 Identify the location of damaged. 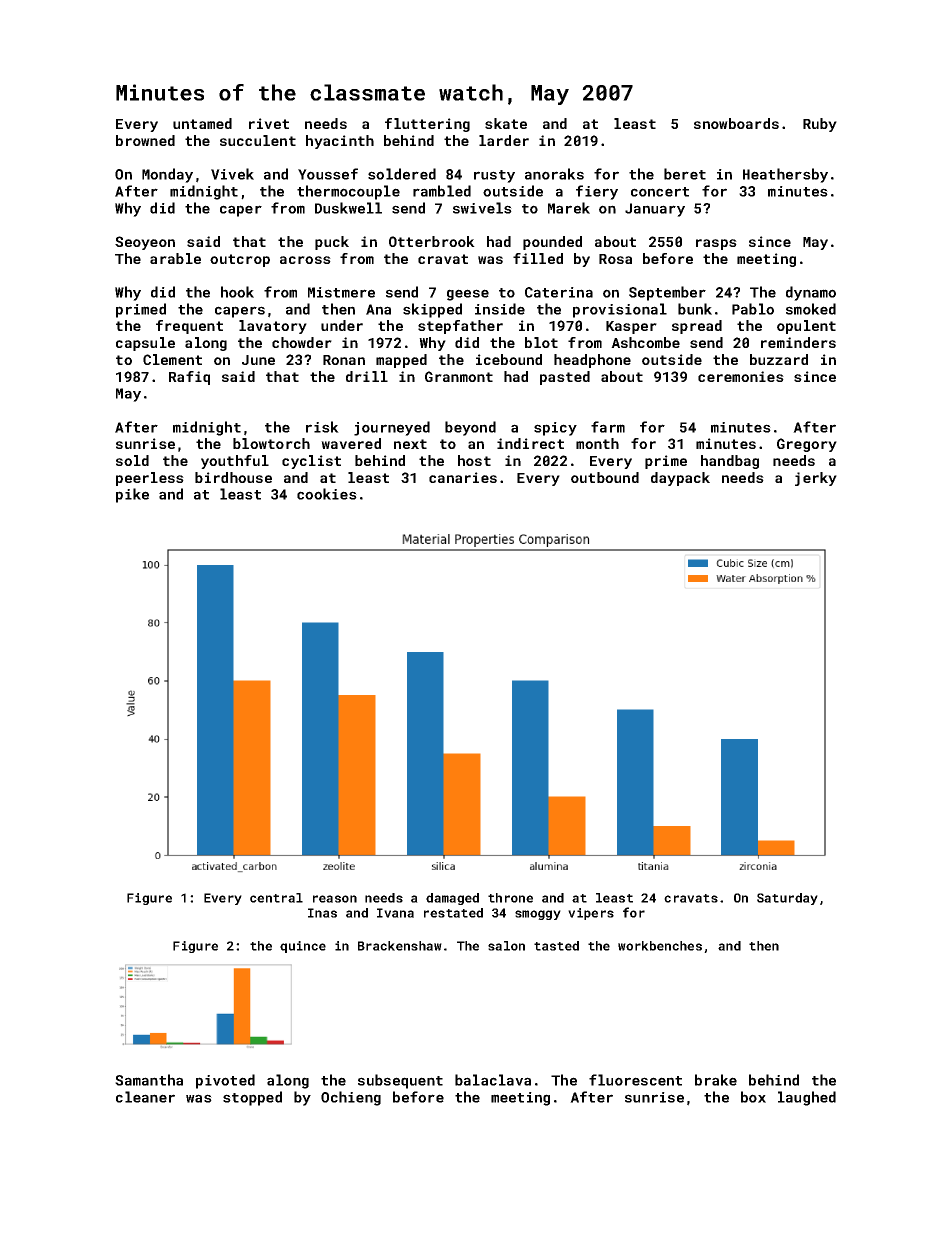
(452, 899).
